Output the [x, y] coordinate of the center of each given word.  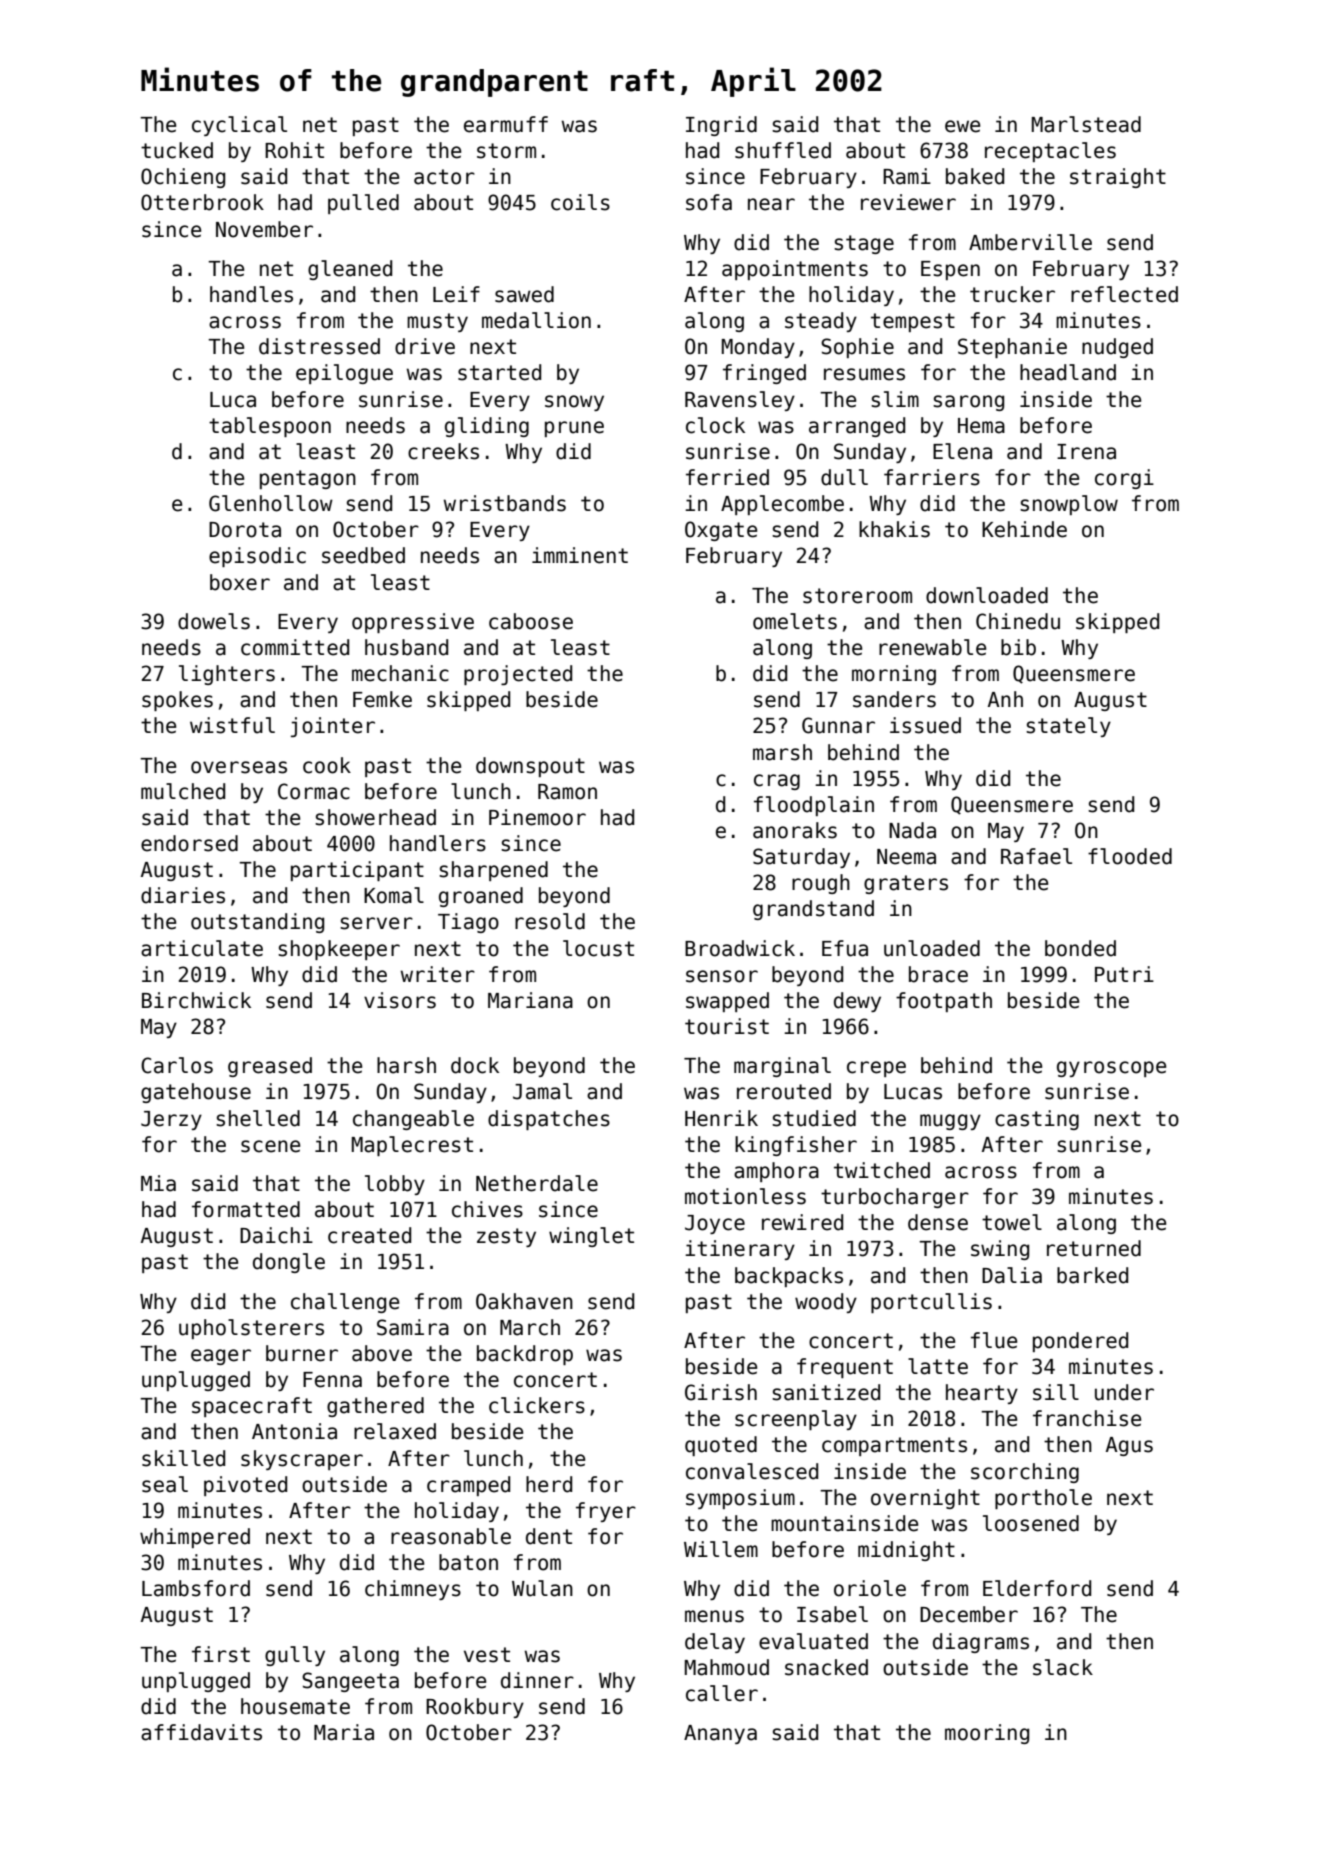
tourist [727, 1026]
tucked [177, 150]
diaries [183, 895]
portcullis [931, 1303]
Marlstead [1086, 124]
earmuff [506, 124]
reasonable [451, 1536]
